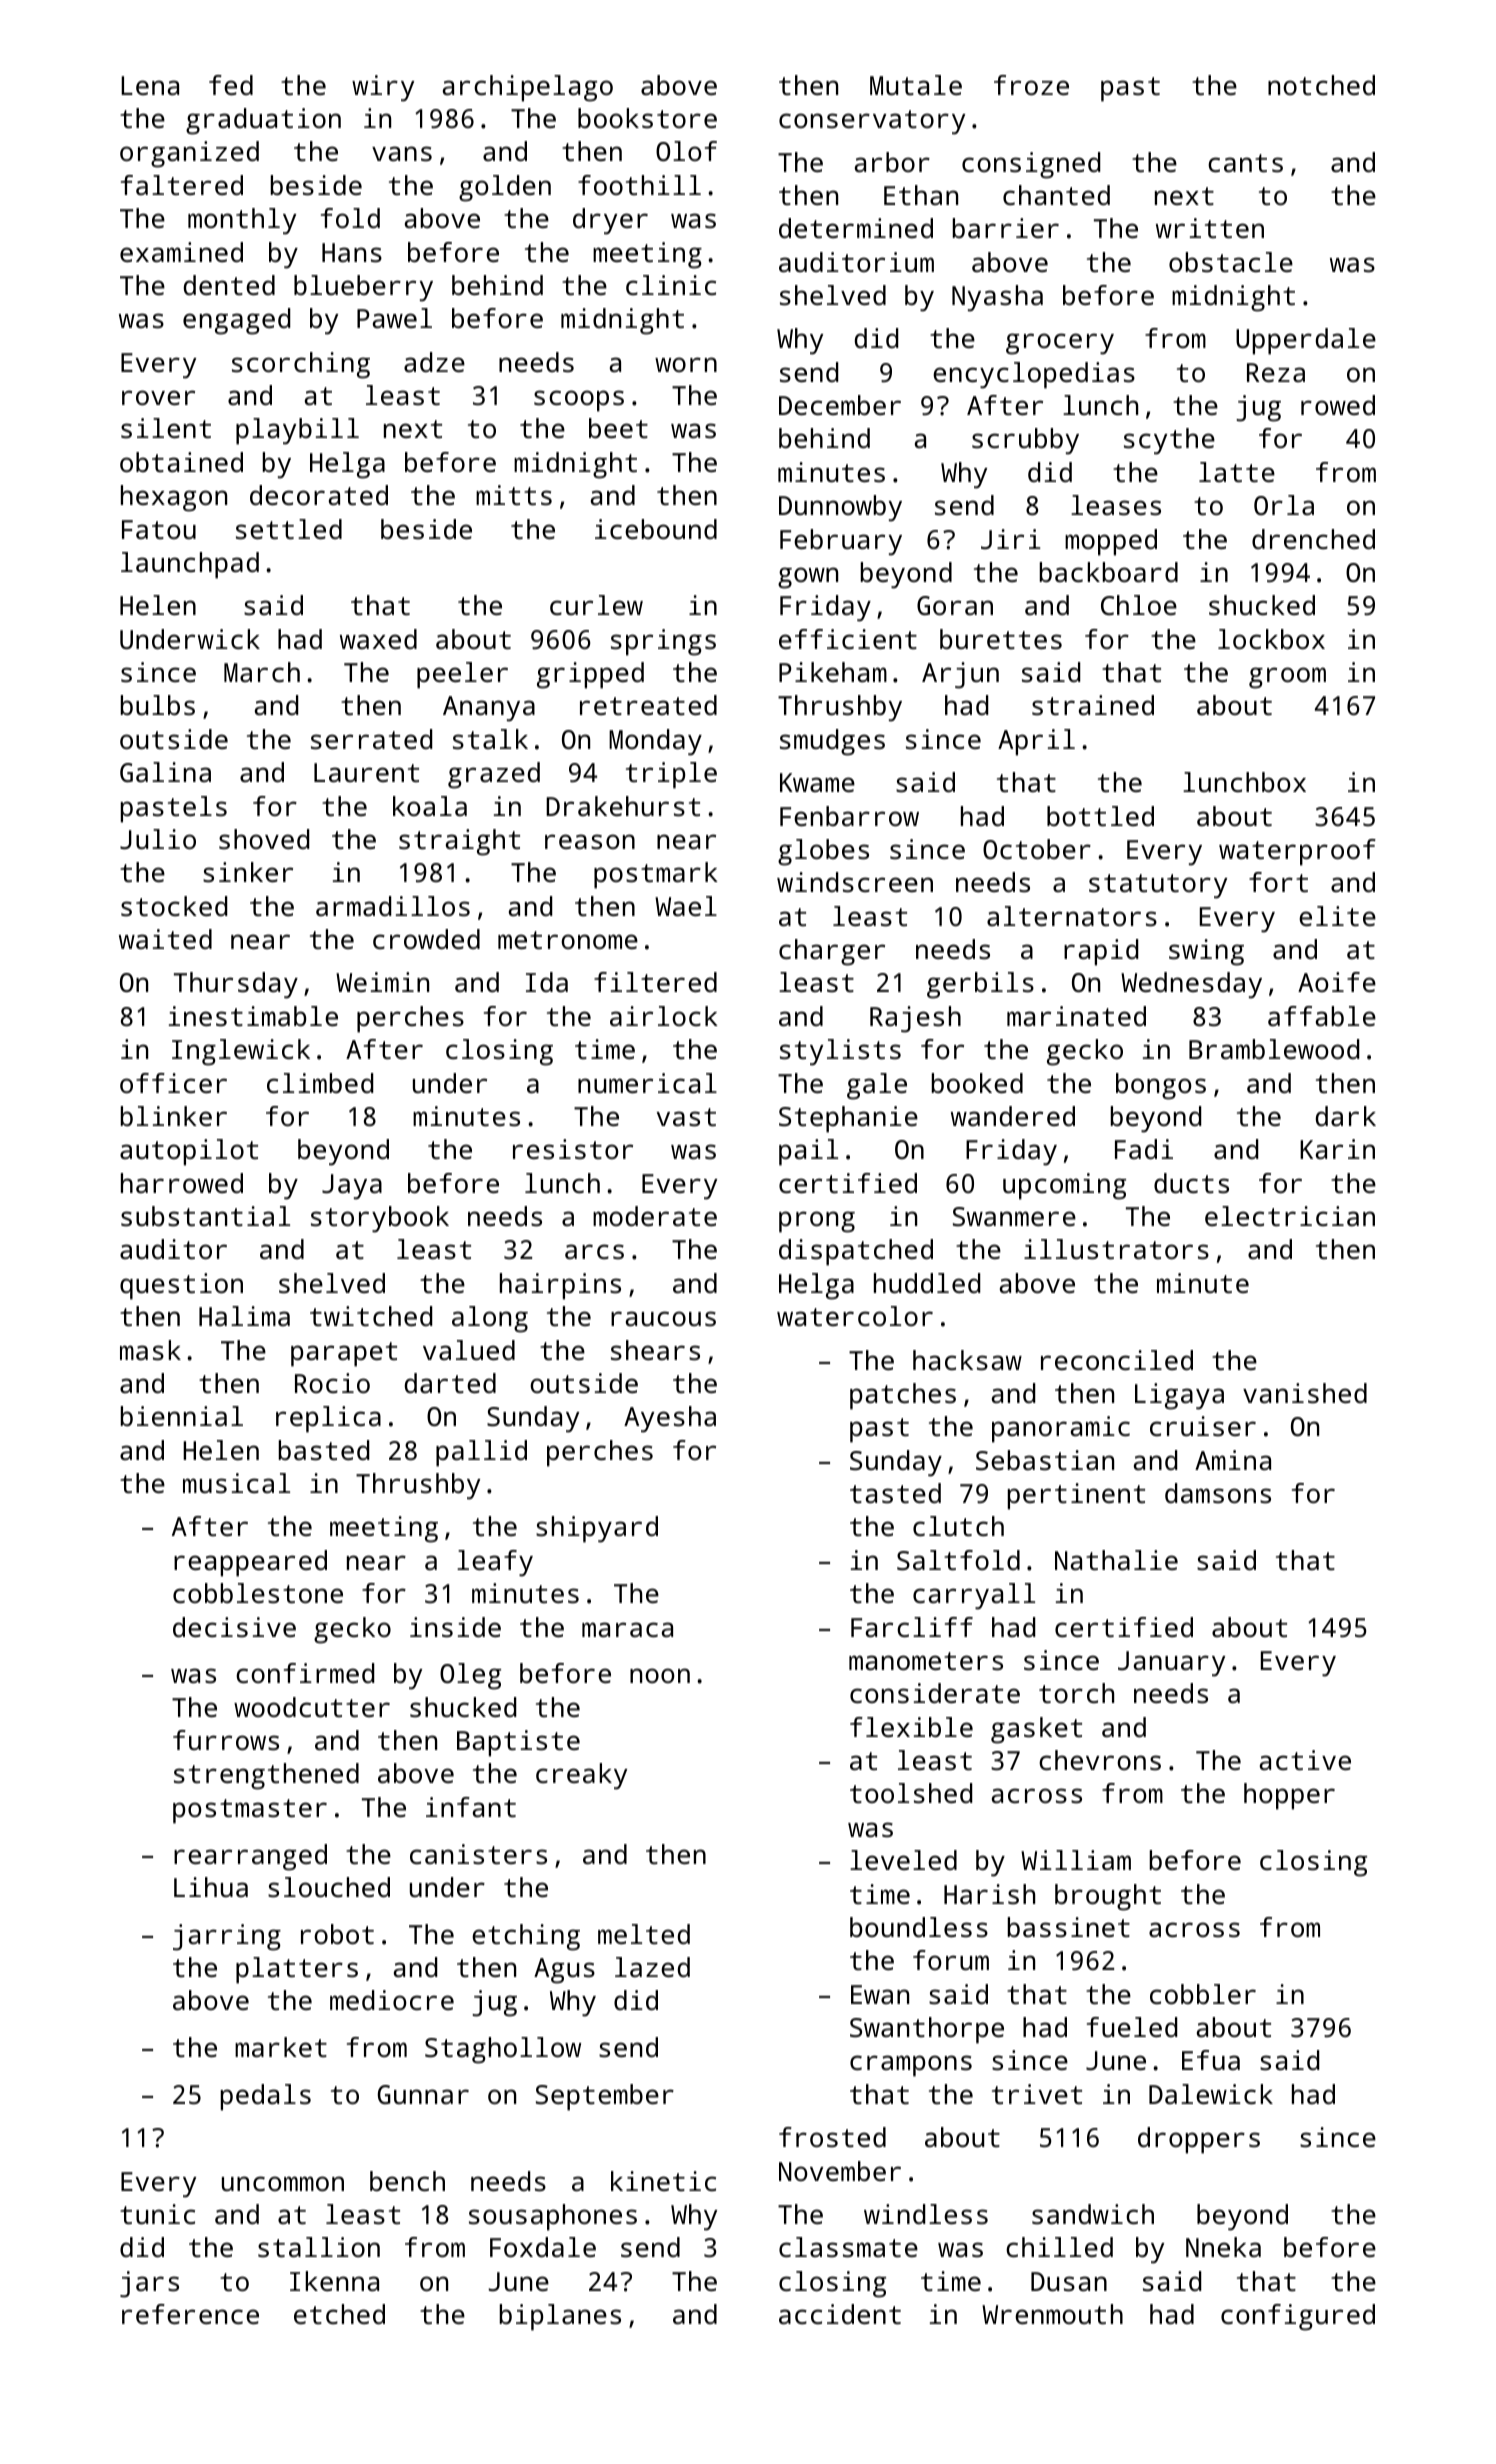  What do you see at coordinates (610, 221) in the page?
I see `dryer` at bounding box center [610, 221].
